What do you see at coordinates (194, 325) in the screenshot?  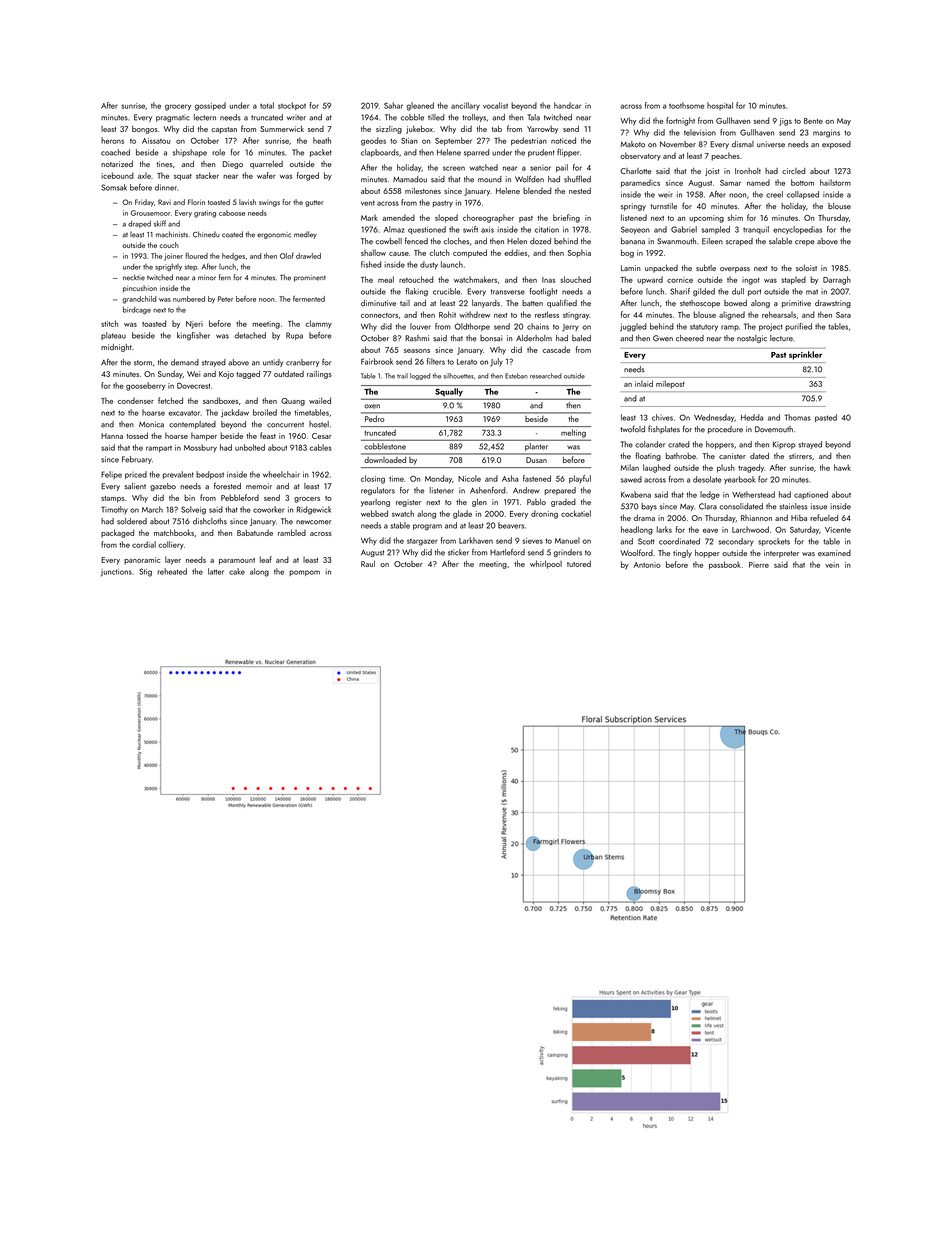 I see `Njeri` at bounding box center [194, 325].
